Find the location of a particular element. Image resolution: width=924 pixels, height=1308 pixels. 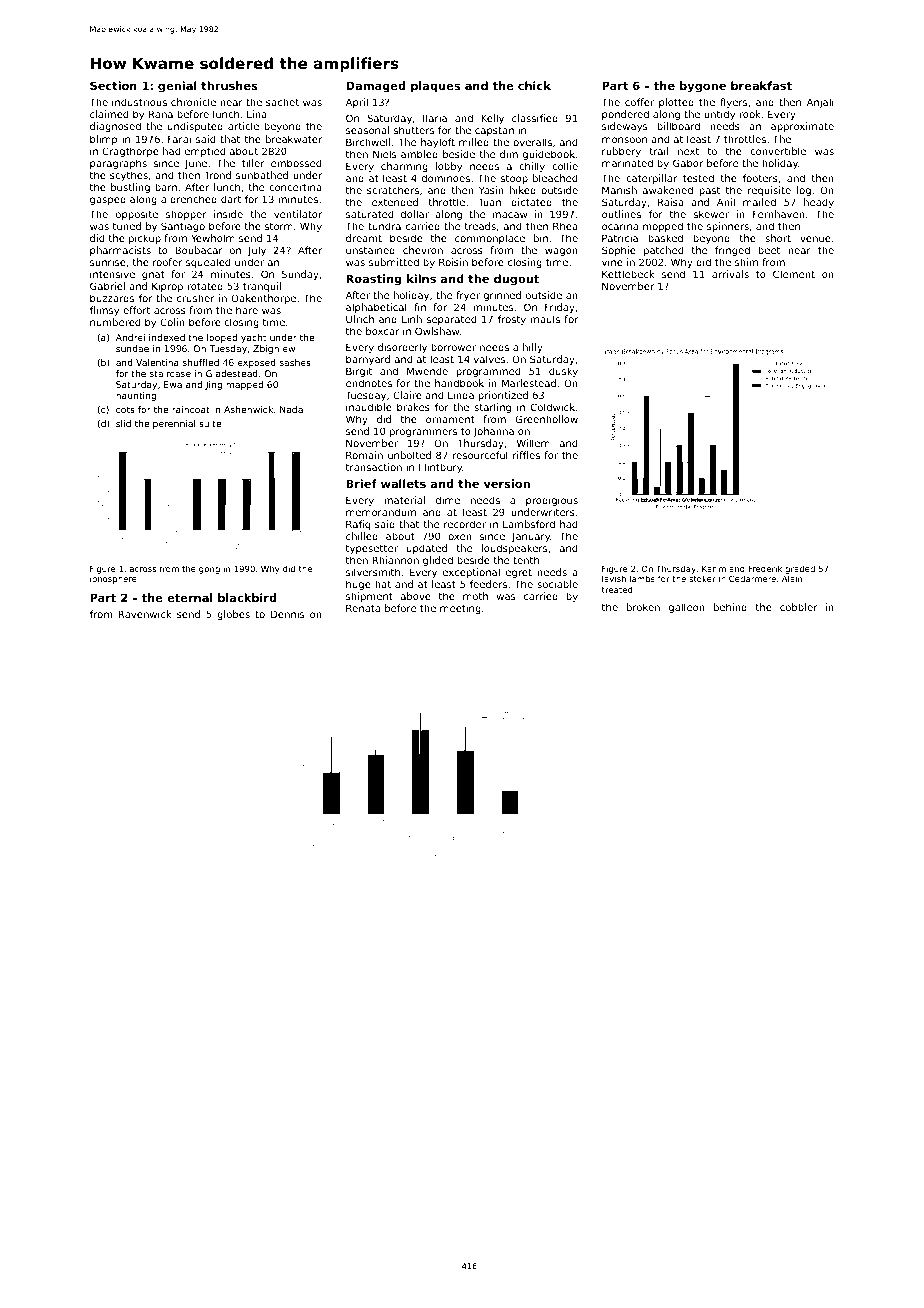

collie is located at coordinates (565, 166).
